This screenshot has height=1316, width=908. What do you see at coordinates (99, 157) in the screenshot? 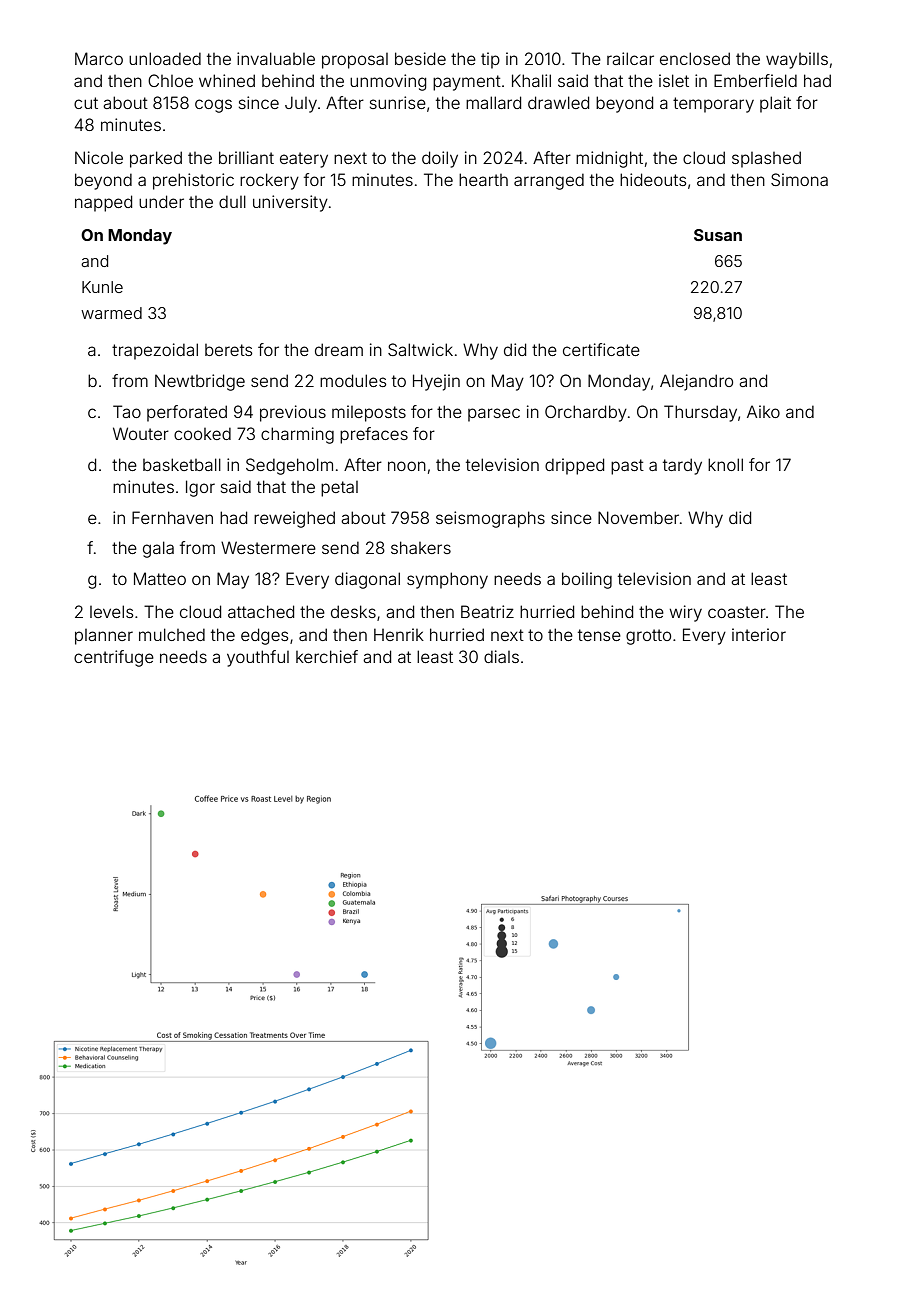
I see `Nicole` at bounding box center [99, 157].
